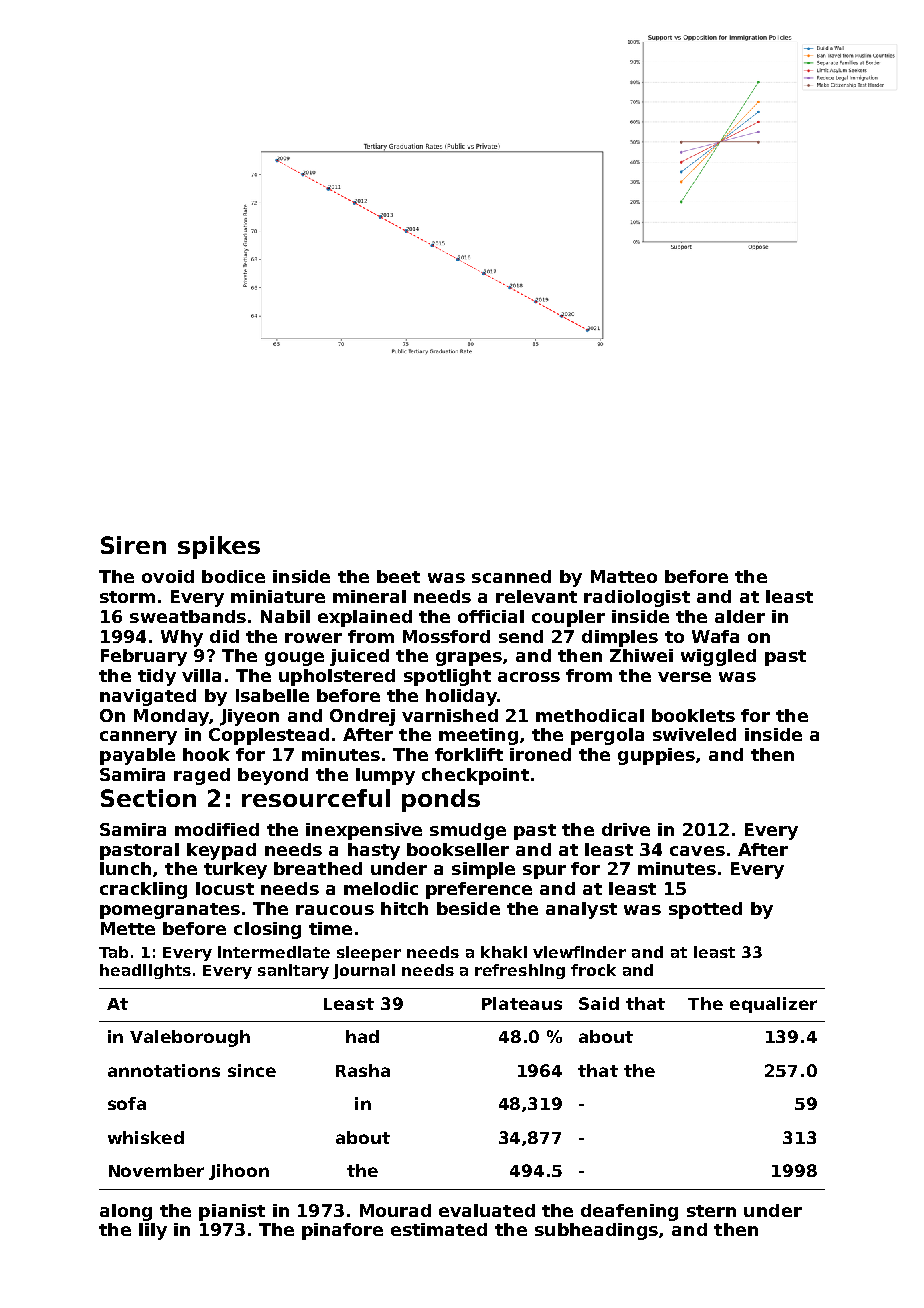 The image size is (924, 1308). I want to click on villa, so click(201, 675).
